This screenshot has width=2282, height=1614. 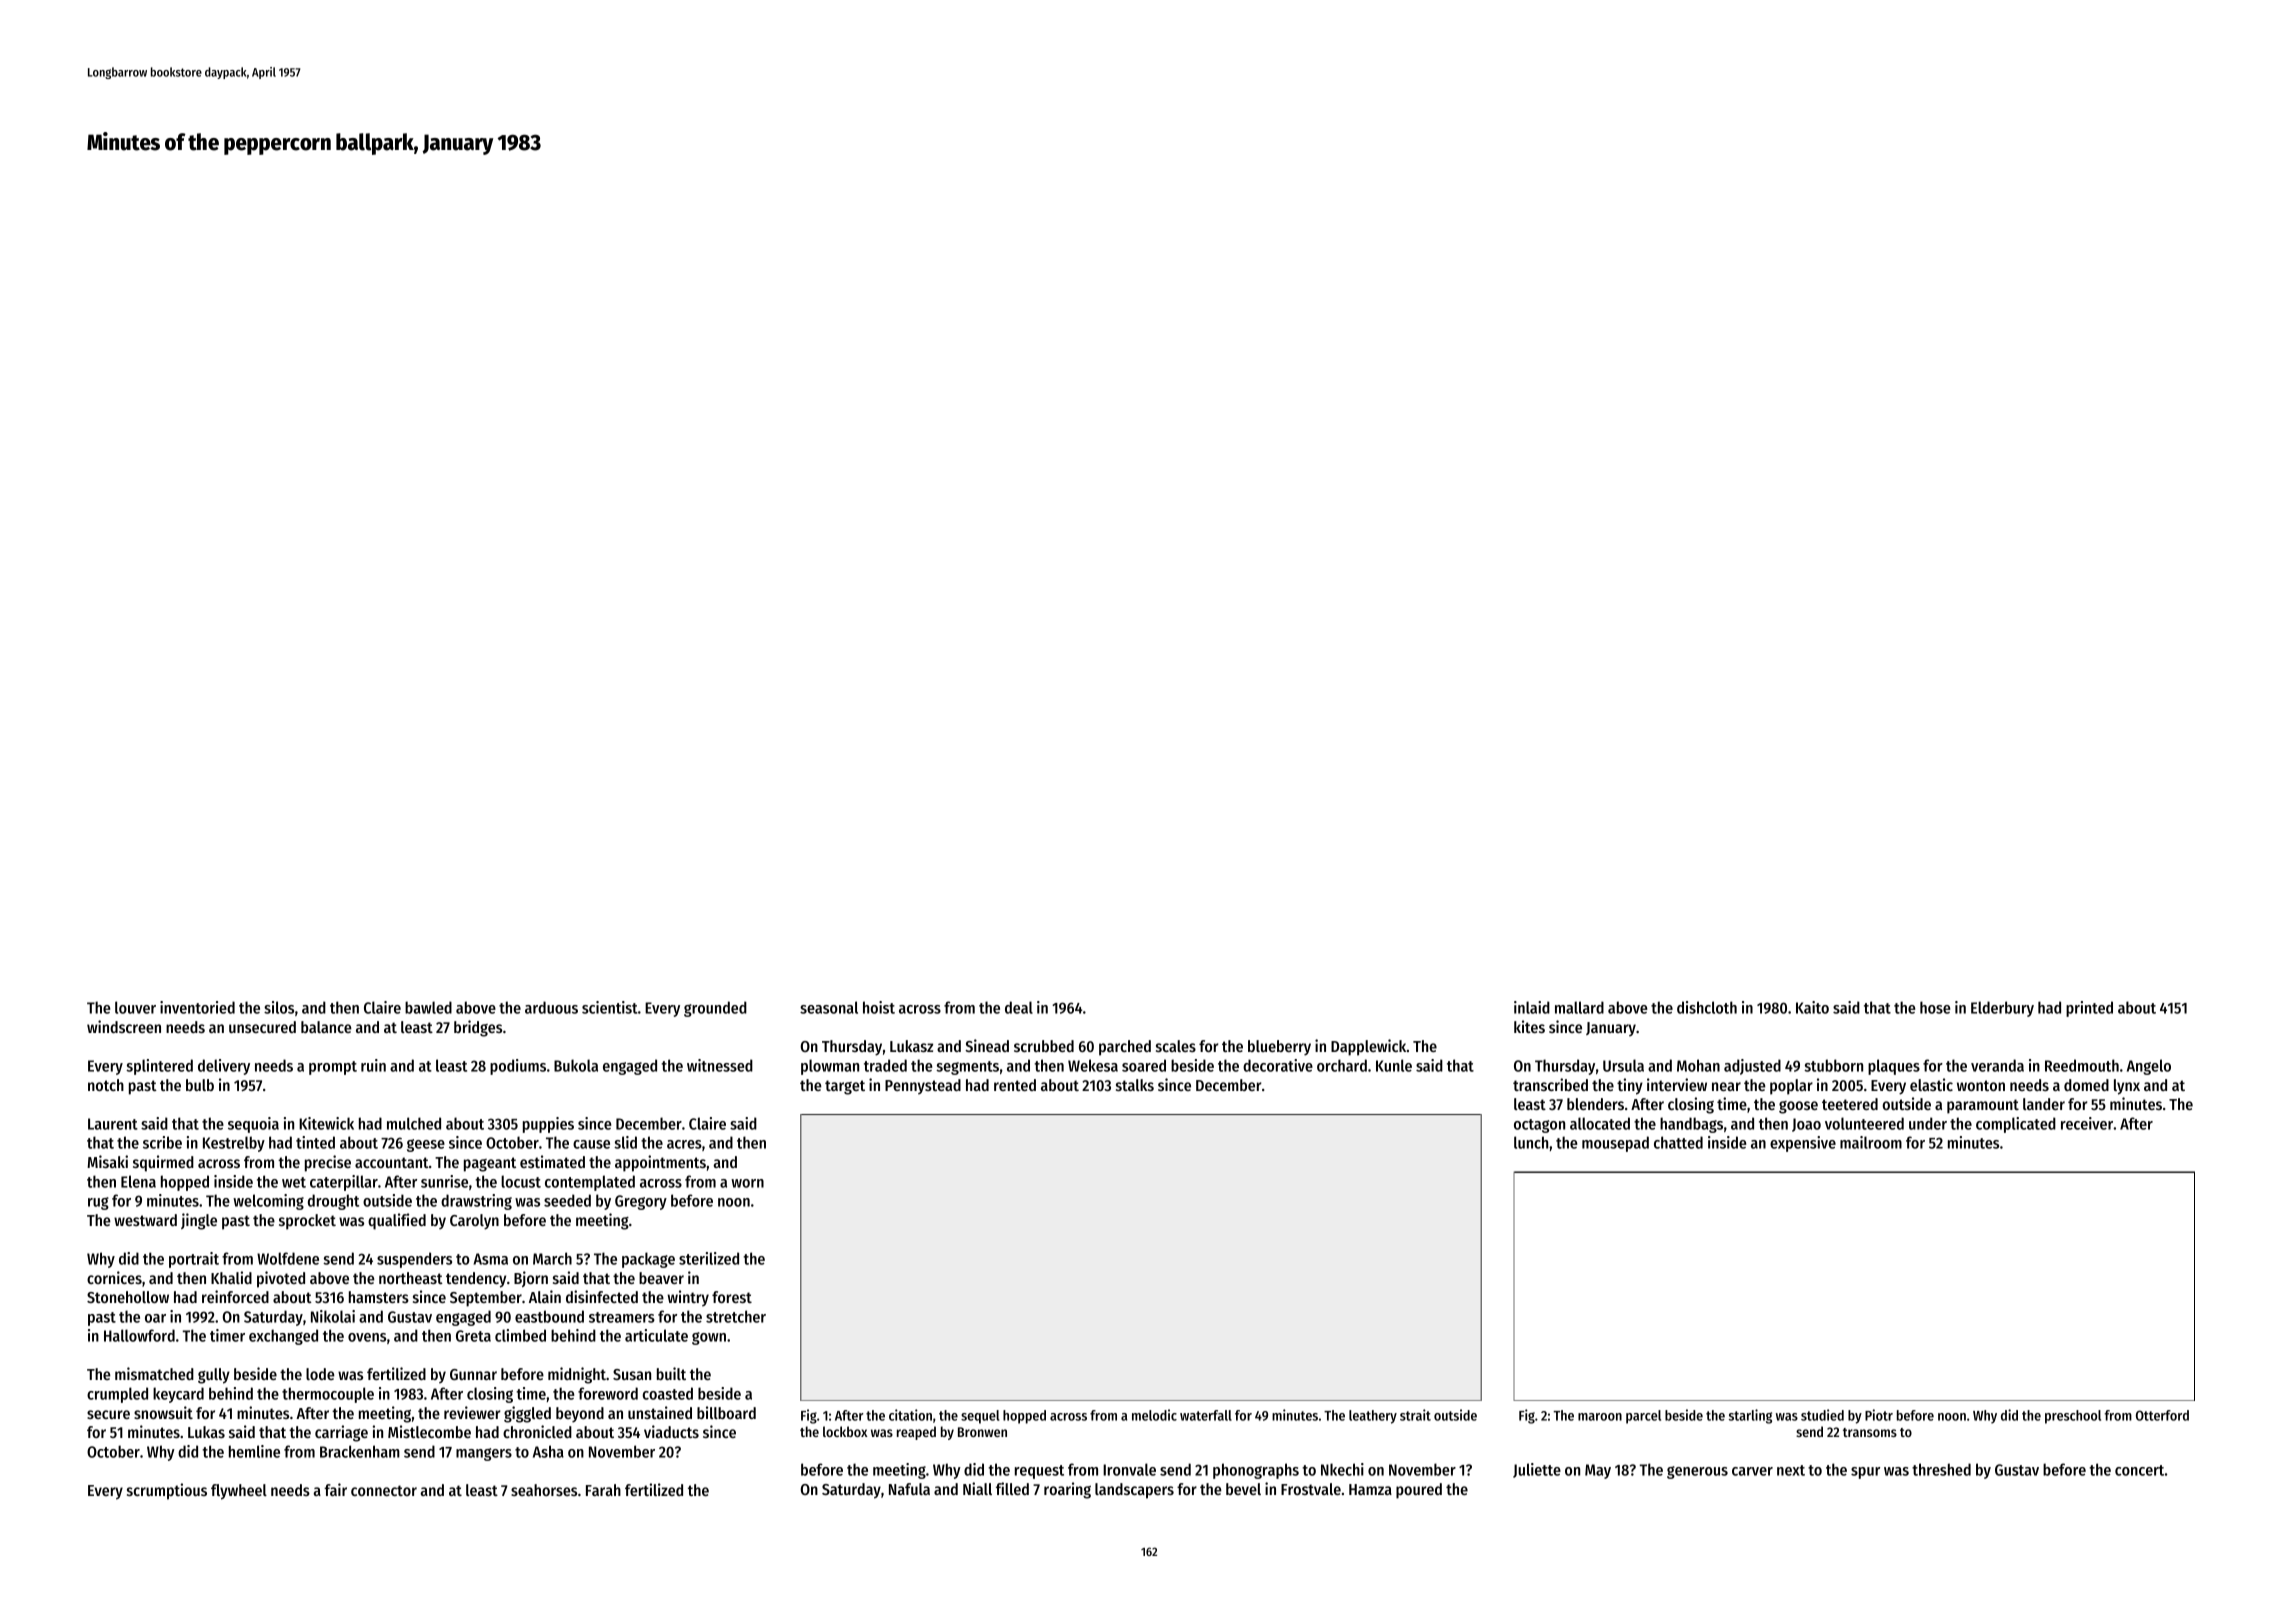 What do you see at coordinates (1871, 1142) in the screenshot?
I see `mailroom` at bounding box center [1871, 1142].
